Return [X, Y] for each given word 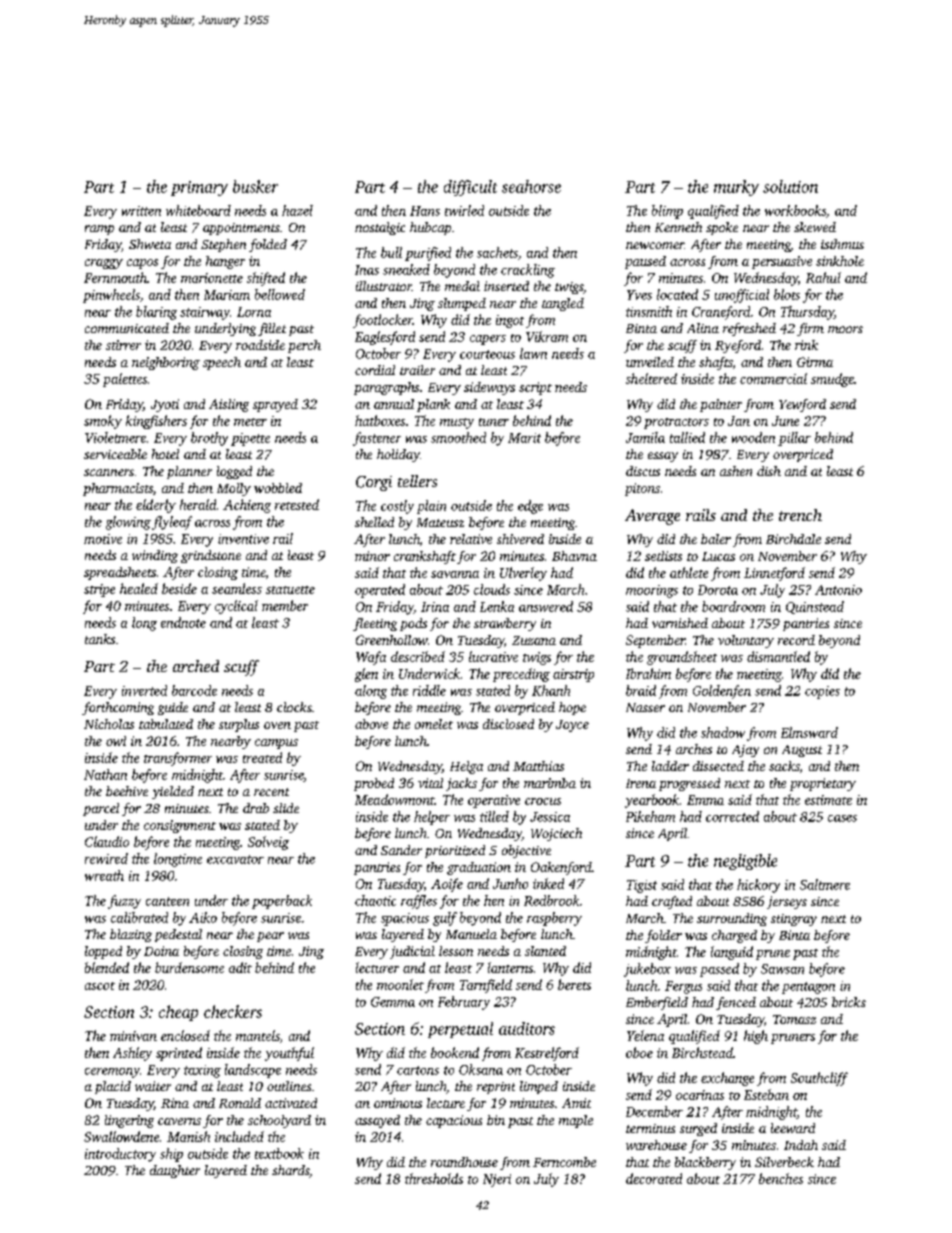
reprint [496, 1088]
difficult [470, 188]
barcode [194, 690]
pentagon [808, 988]
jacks [461, 784]
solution [790, 186]
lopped [103, 952]
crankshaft [425, 557]
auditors [527, 1028]
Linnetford [774, 574]
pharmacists [118, 489]
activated [291, 1103]
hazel [297, 210]
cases [842, 818]
